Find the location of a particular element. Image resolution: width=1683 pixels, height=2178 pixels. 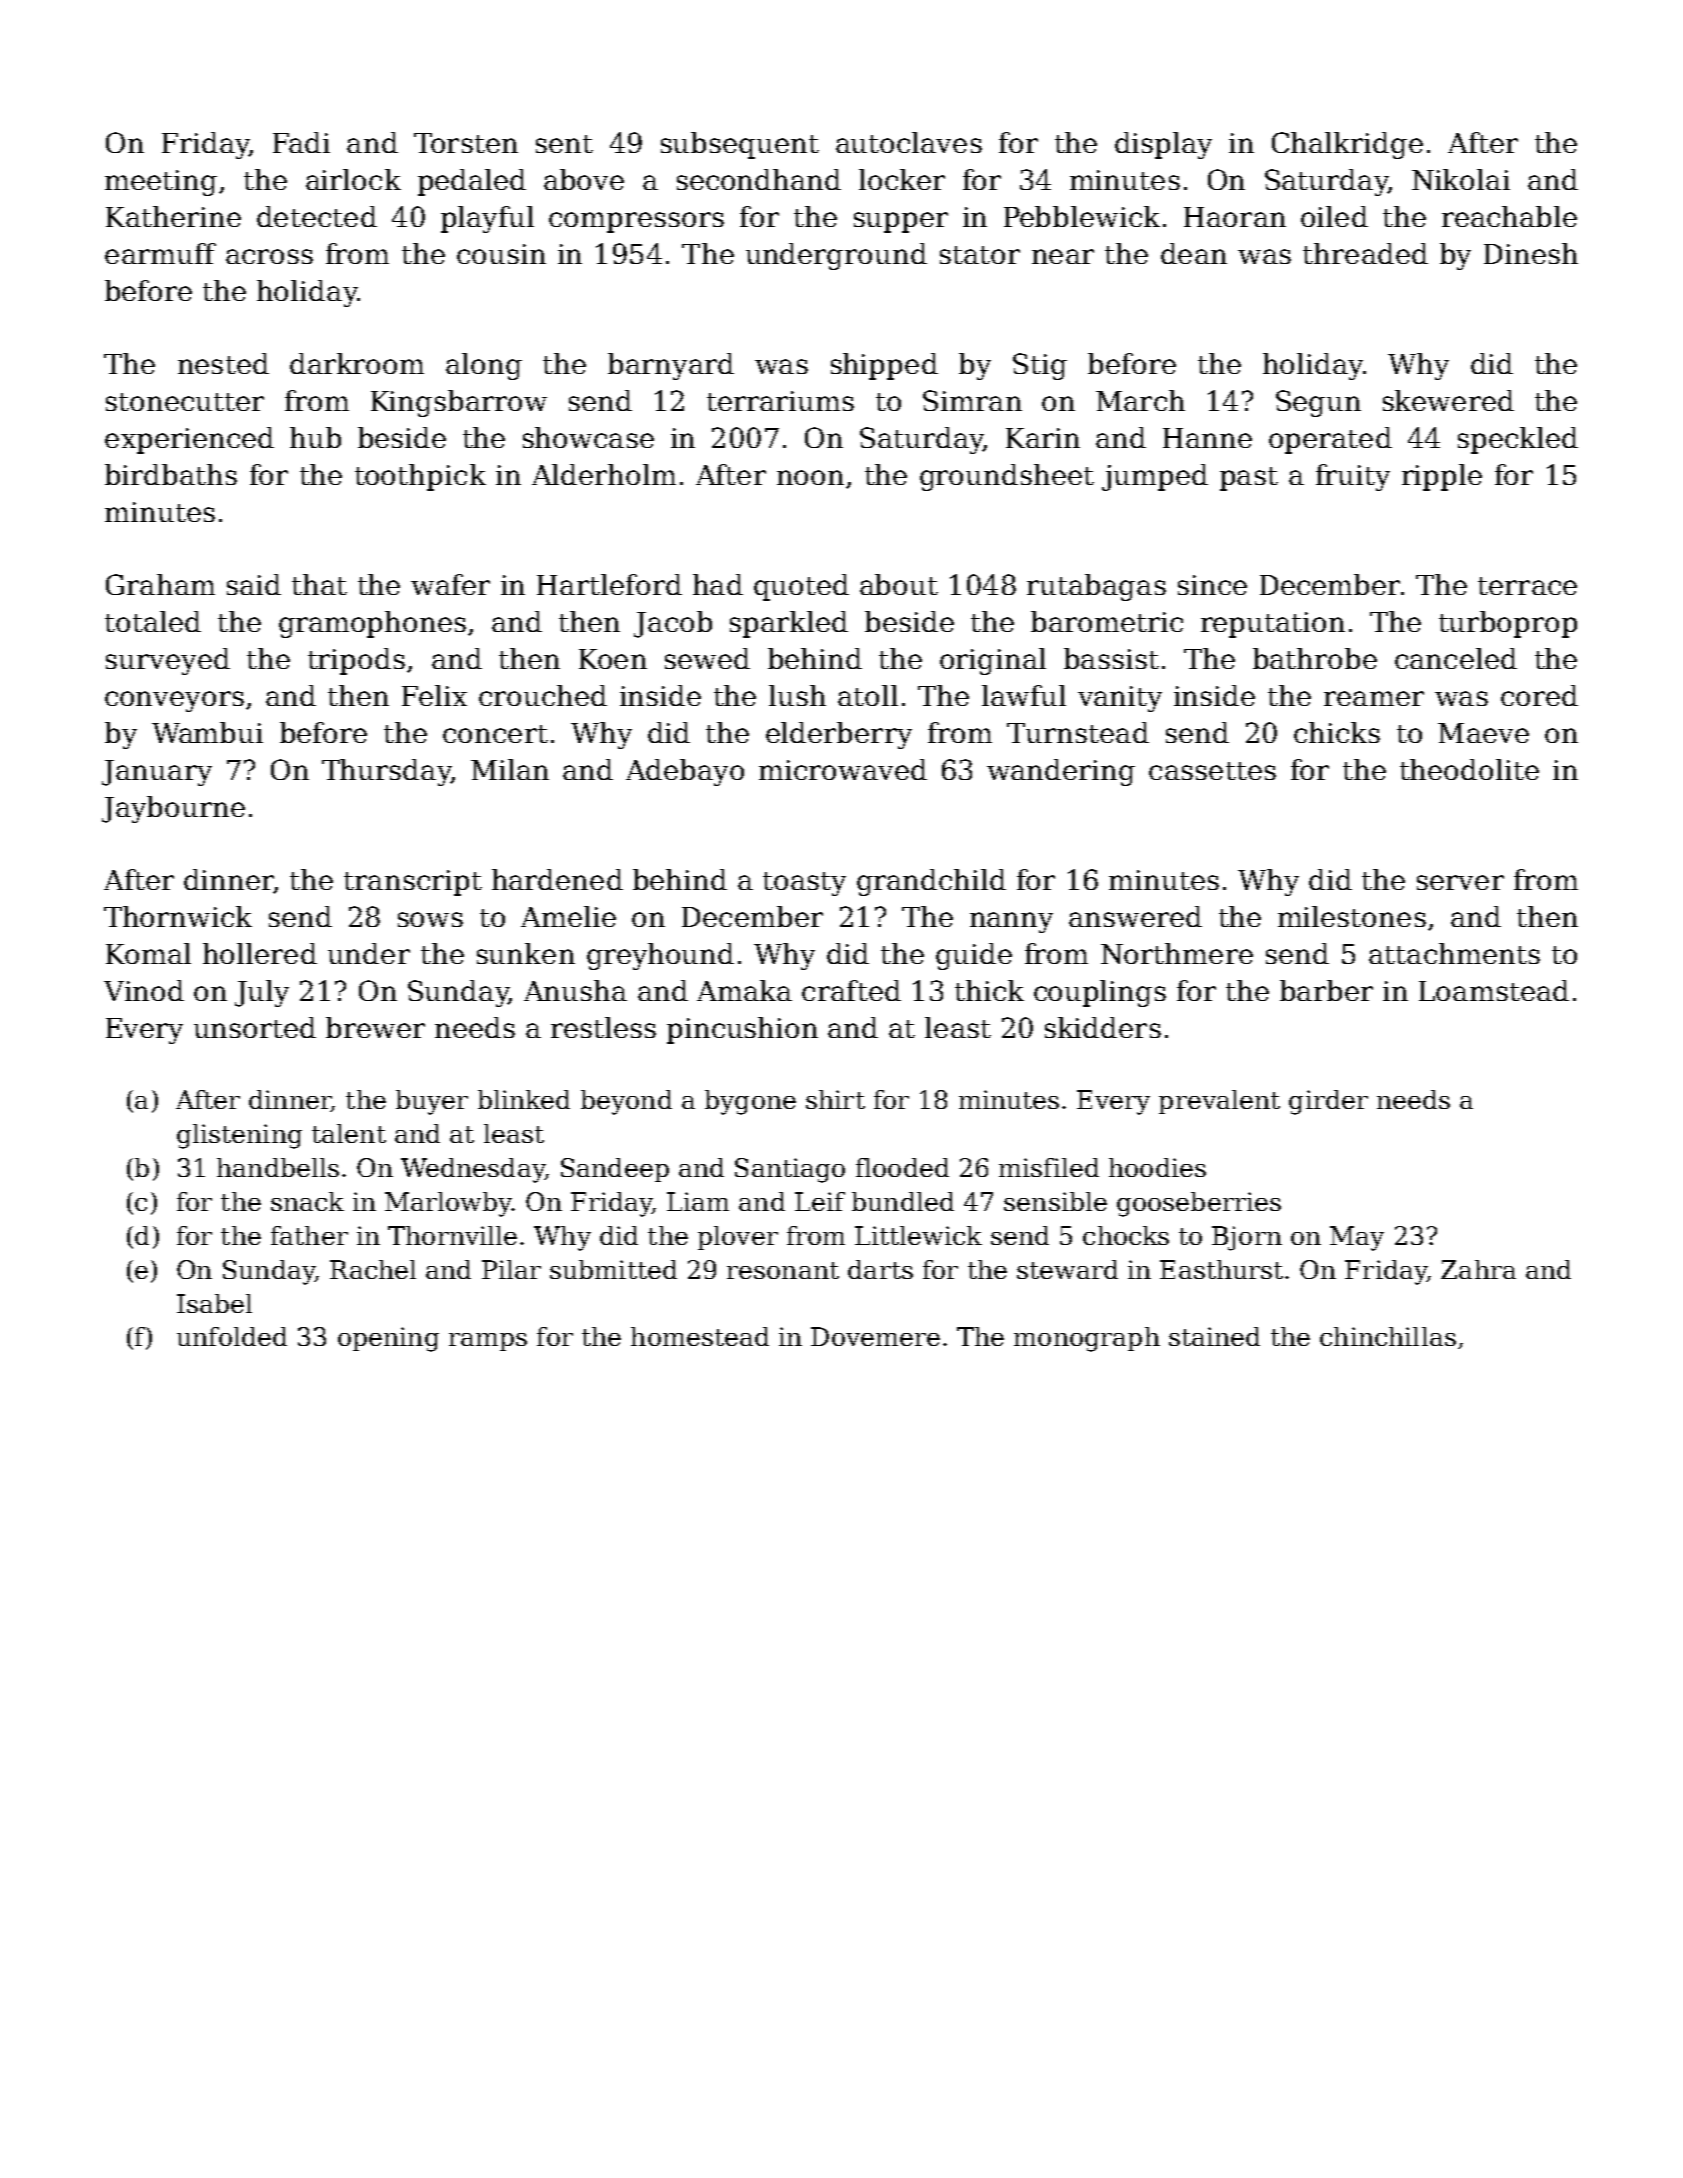

unfolded is located at coordinates (232, 1336).
